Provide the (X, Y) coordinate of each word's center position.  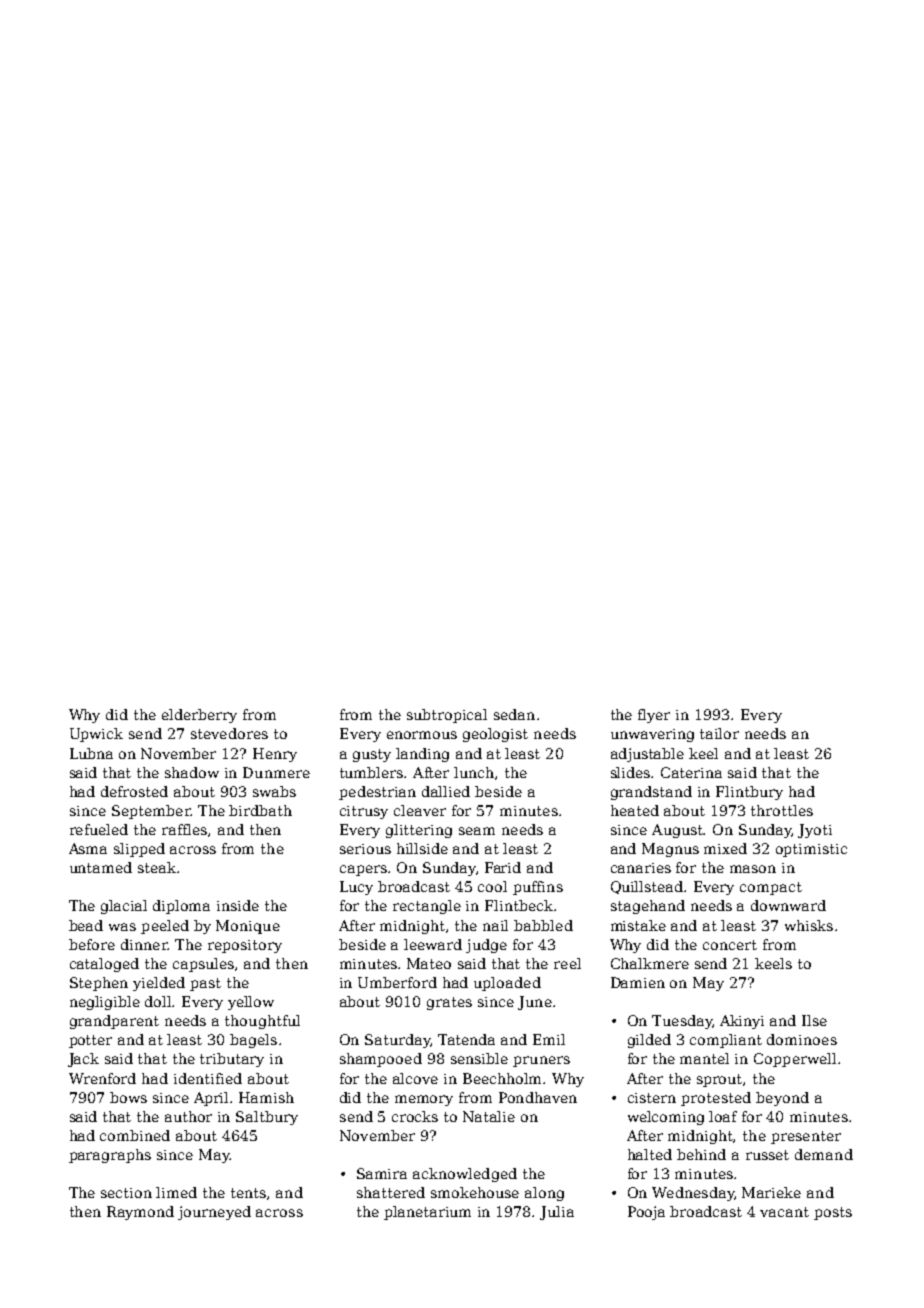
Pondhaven (538, 1097)
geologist (495, 735)
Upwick (96, 735)
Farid (503, 867)
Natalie (489, 1116)
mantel (704, 1058)
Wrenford (102, 1078)
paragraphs (110, 1156)
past (205, 984)
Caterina (691, 772)
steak (157, 867)
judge (486, 946)
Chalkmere (650, 963)
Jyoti (815, 831)
